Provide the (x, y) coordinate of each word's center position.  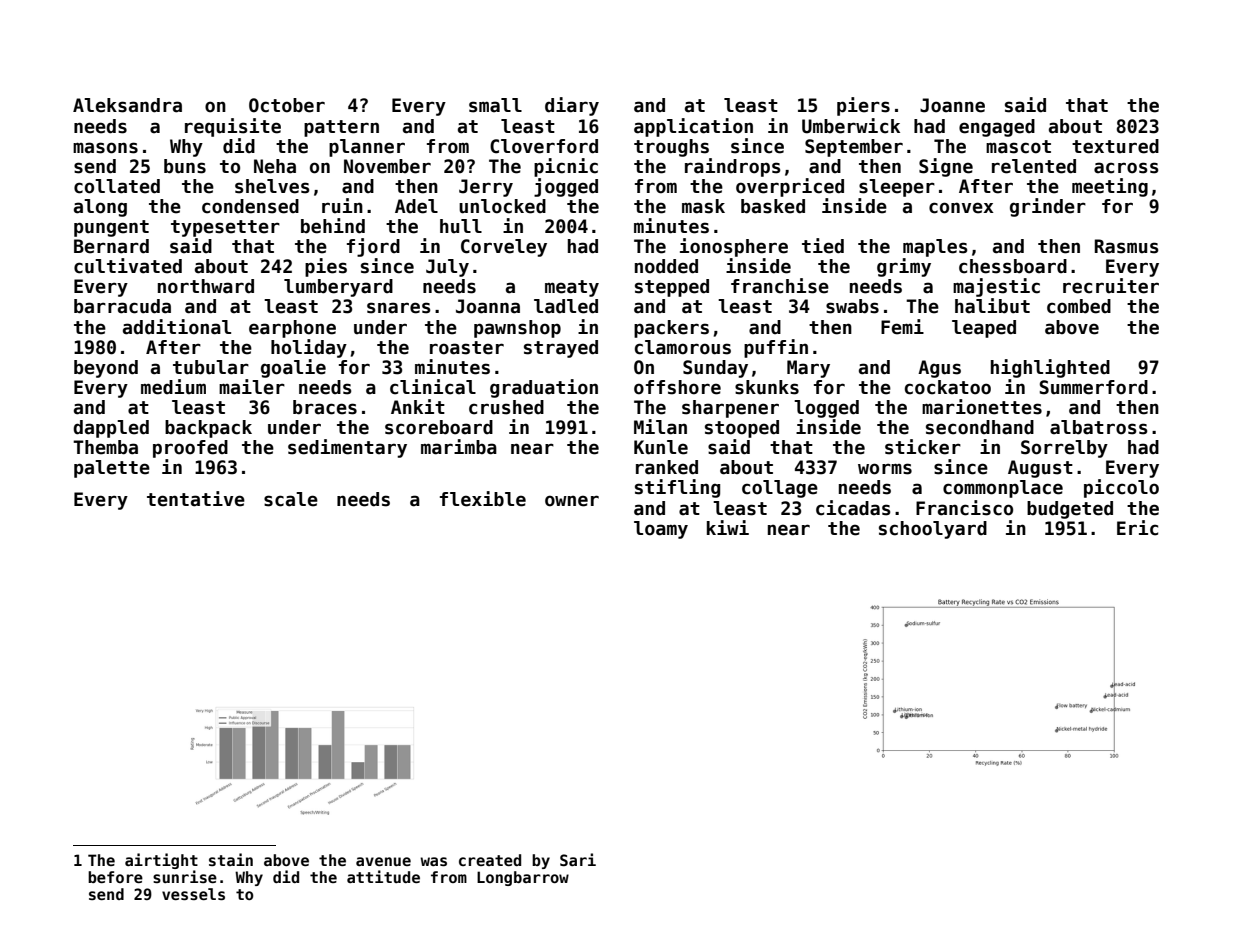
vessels (193, 894)
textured (1115, 146)
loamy (661, 530)
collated (117, 186)
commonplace (1003, 489)
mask (703, 206)
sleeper (897, 188)
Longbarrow (523, 878)
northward (206, 286)
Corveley (504, 248)
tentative (196, 499)
